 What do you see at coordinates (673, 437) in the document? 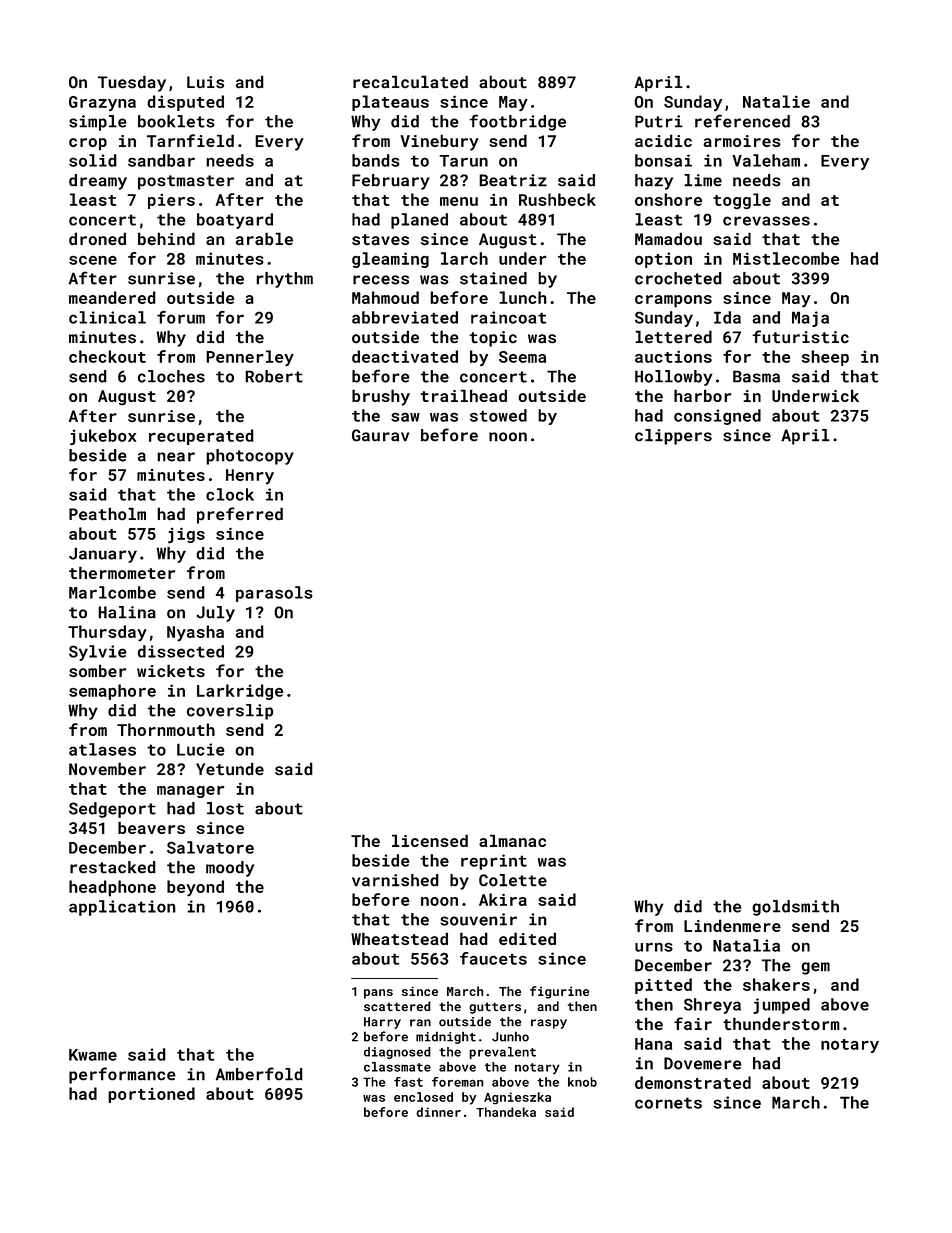
I see `clippers` at bounding box center [673, 437].
